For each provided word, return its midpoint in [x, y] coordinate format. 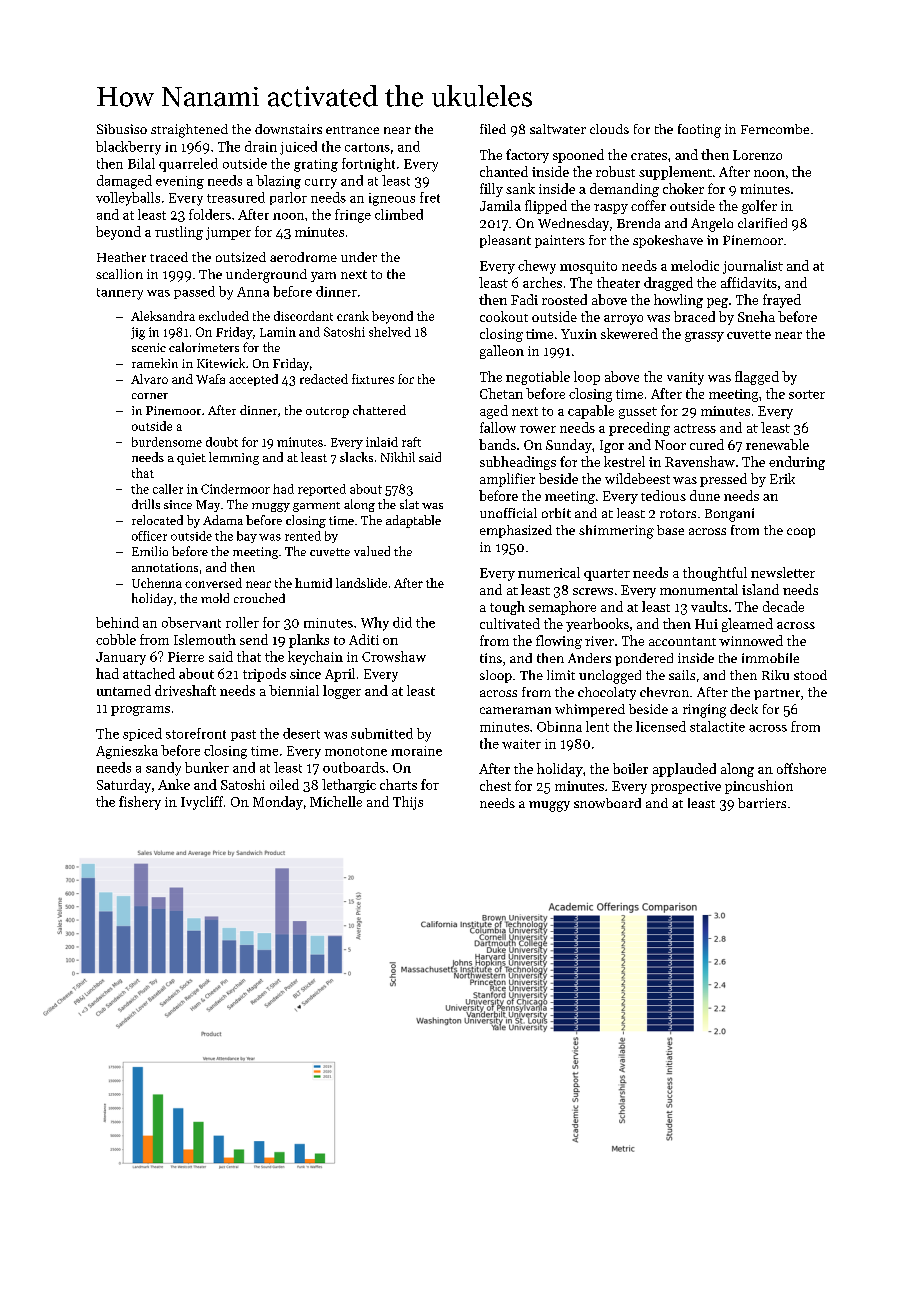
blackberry [128, 148]
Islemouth [205, 639]
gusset [638, 413]
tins [491, 658]
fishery [140, 803]
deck [744, 709]
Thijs [408, 803]
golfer [759, 207]
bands [497, 444]
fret [430, 197]
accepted [253, 380]
